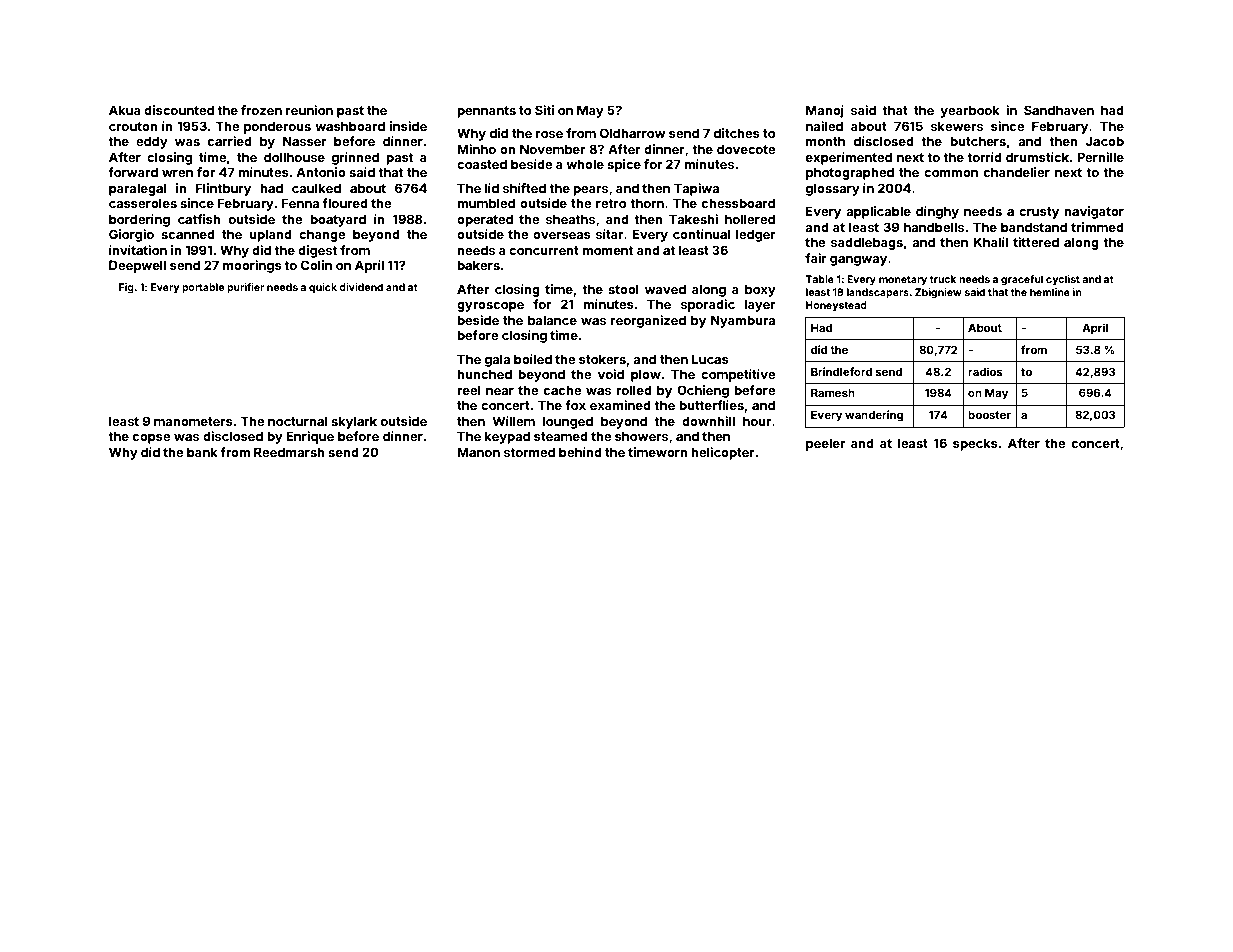 This screenshot has width=1233, height=952. Describe the element at coordinates (1017, 172) in the screenshot. I see `chandelier` at that location.
